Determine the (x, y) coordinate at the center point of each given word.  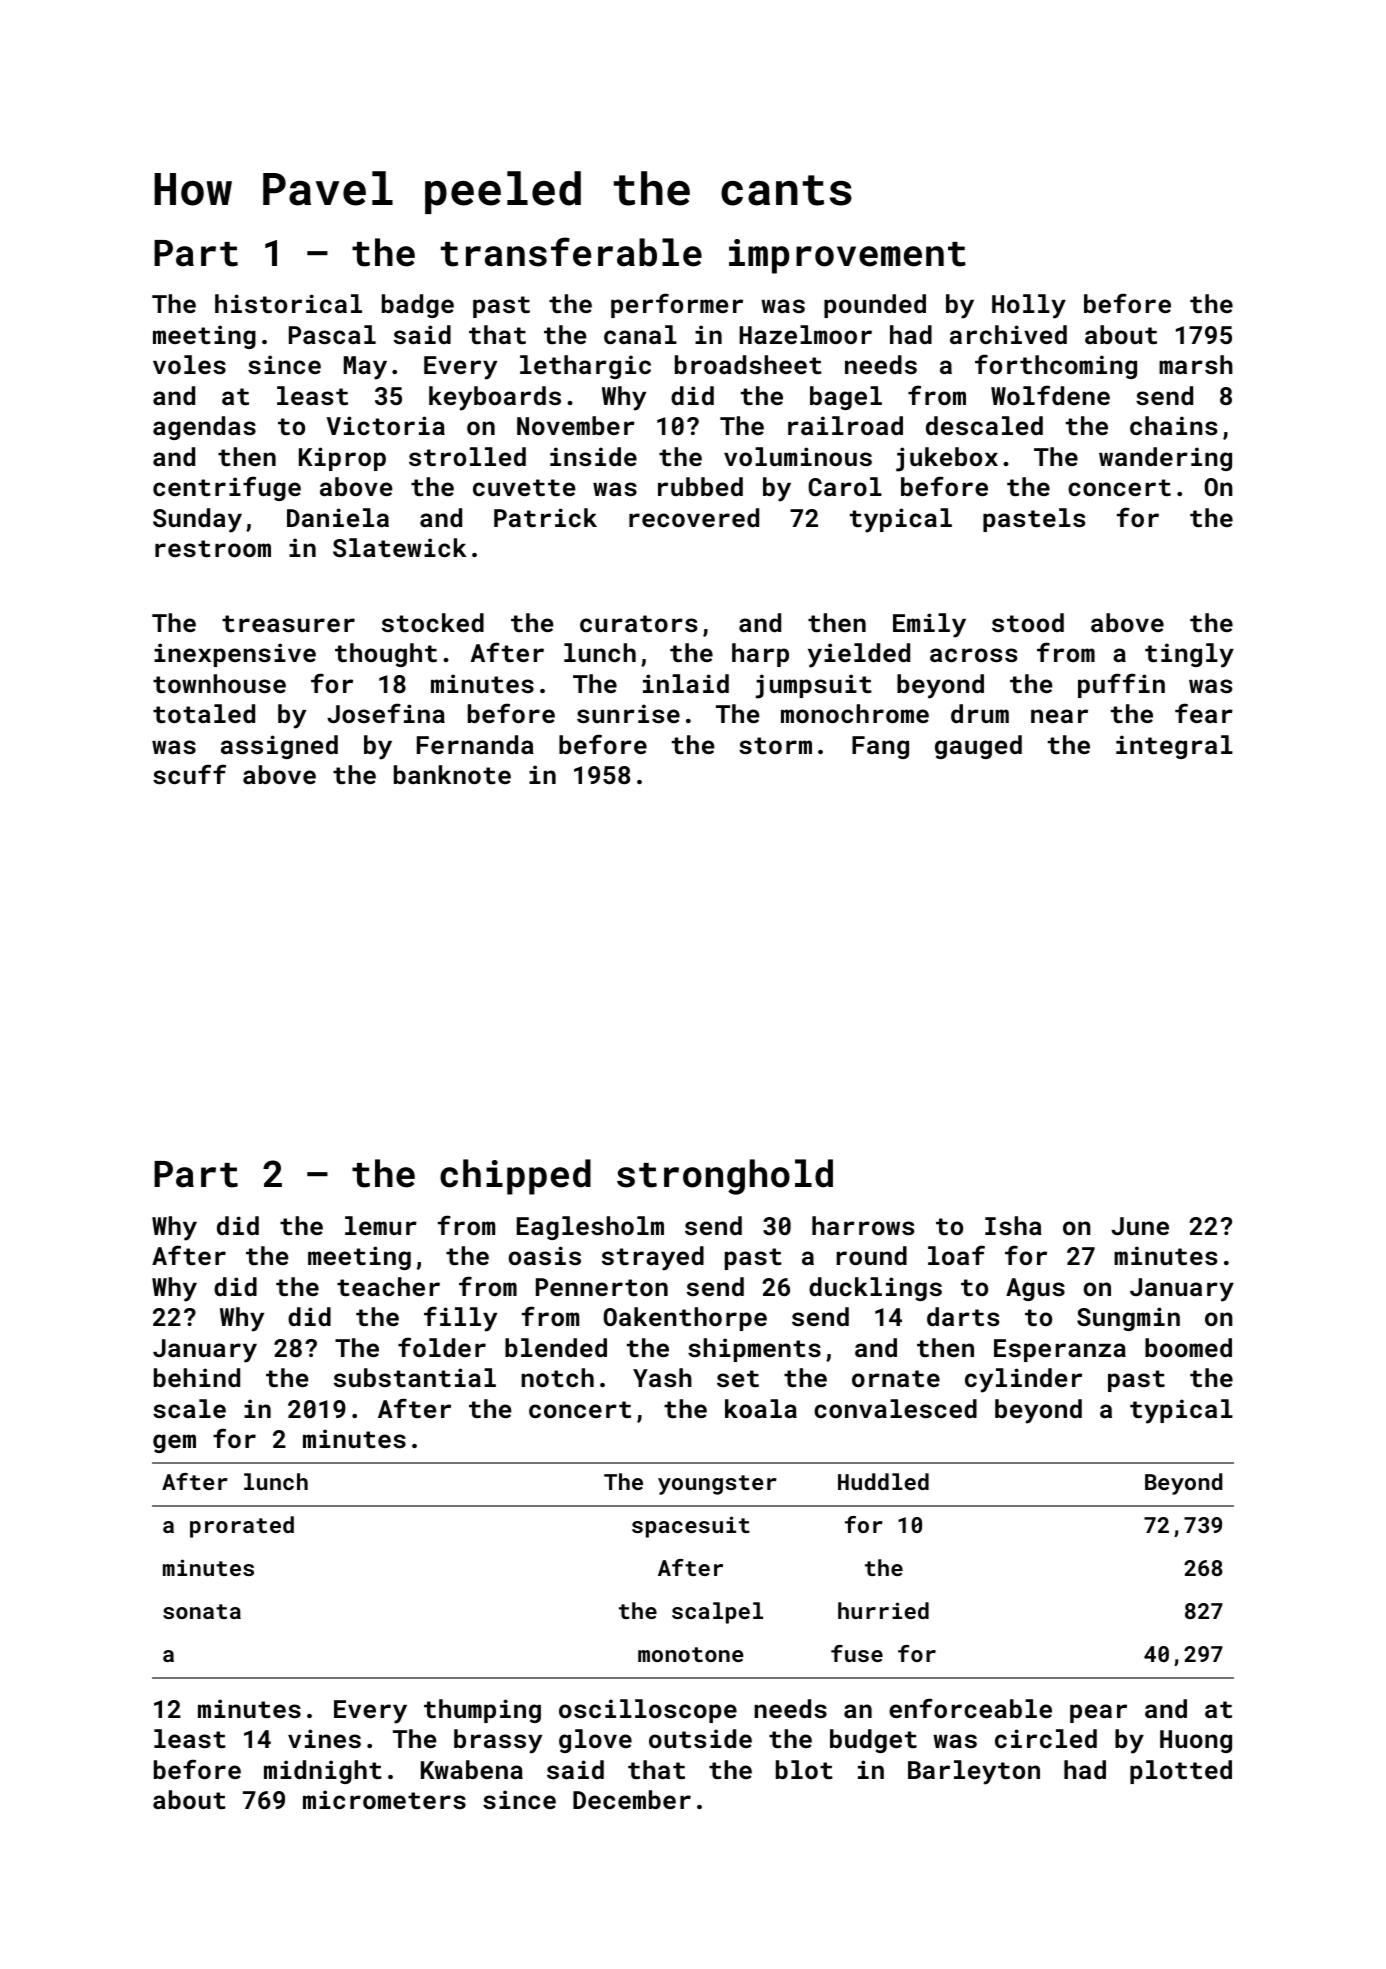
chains (1173, 425)
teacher (388, 1286)
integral (1174, 747)
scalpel (717, 1613)
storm (775, 745)
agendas (204, 428)
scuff (189, 774)
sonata (202, 1611)
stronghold (725, 1177)
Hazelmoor (806, 334)
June (1140, 1226)
